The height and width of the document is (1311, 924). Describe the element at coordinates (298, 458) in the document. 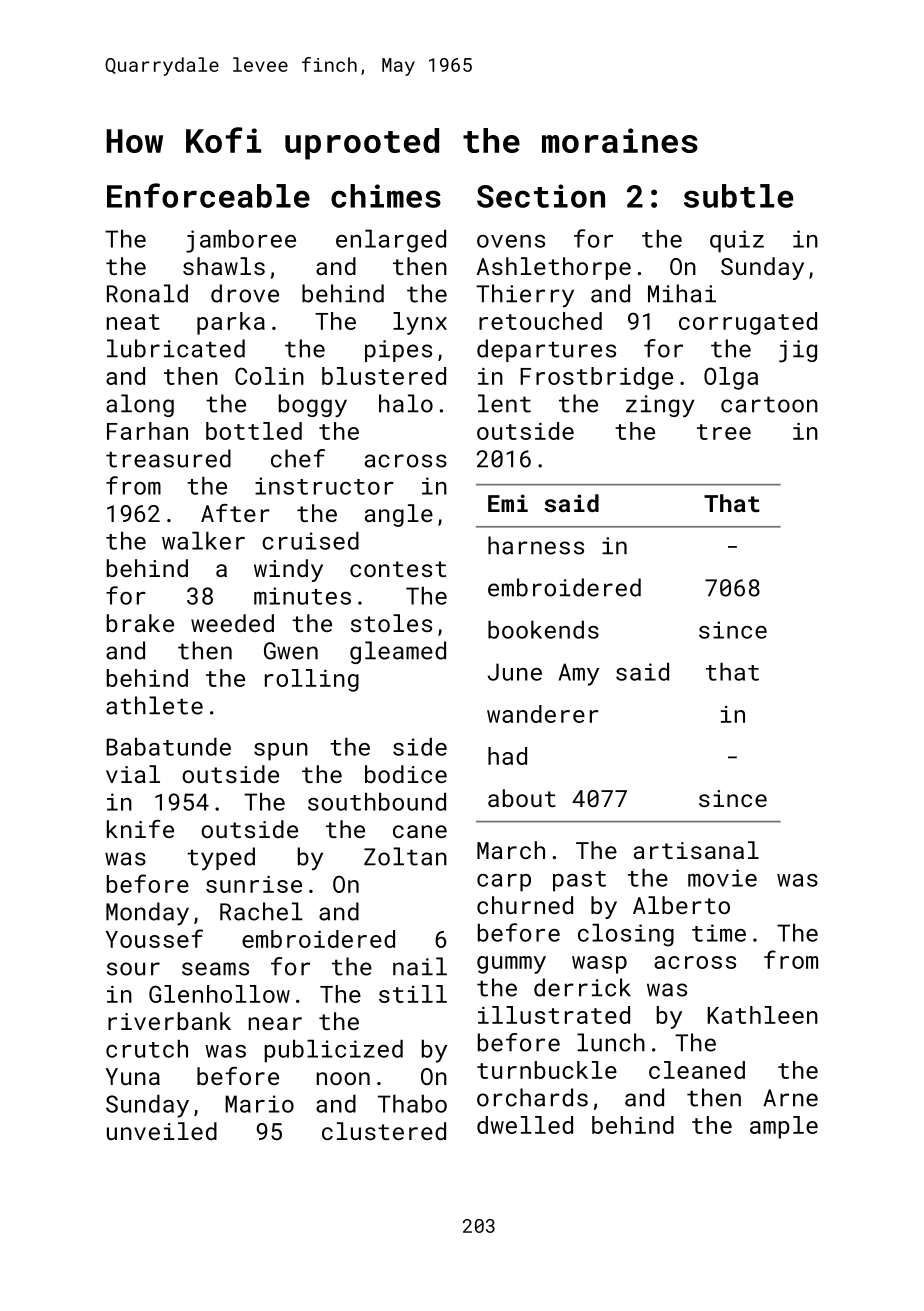

I see `chef` at that location.
